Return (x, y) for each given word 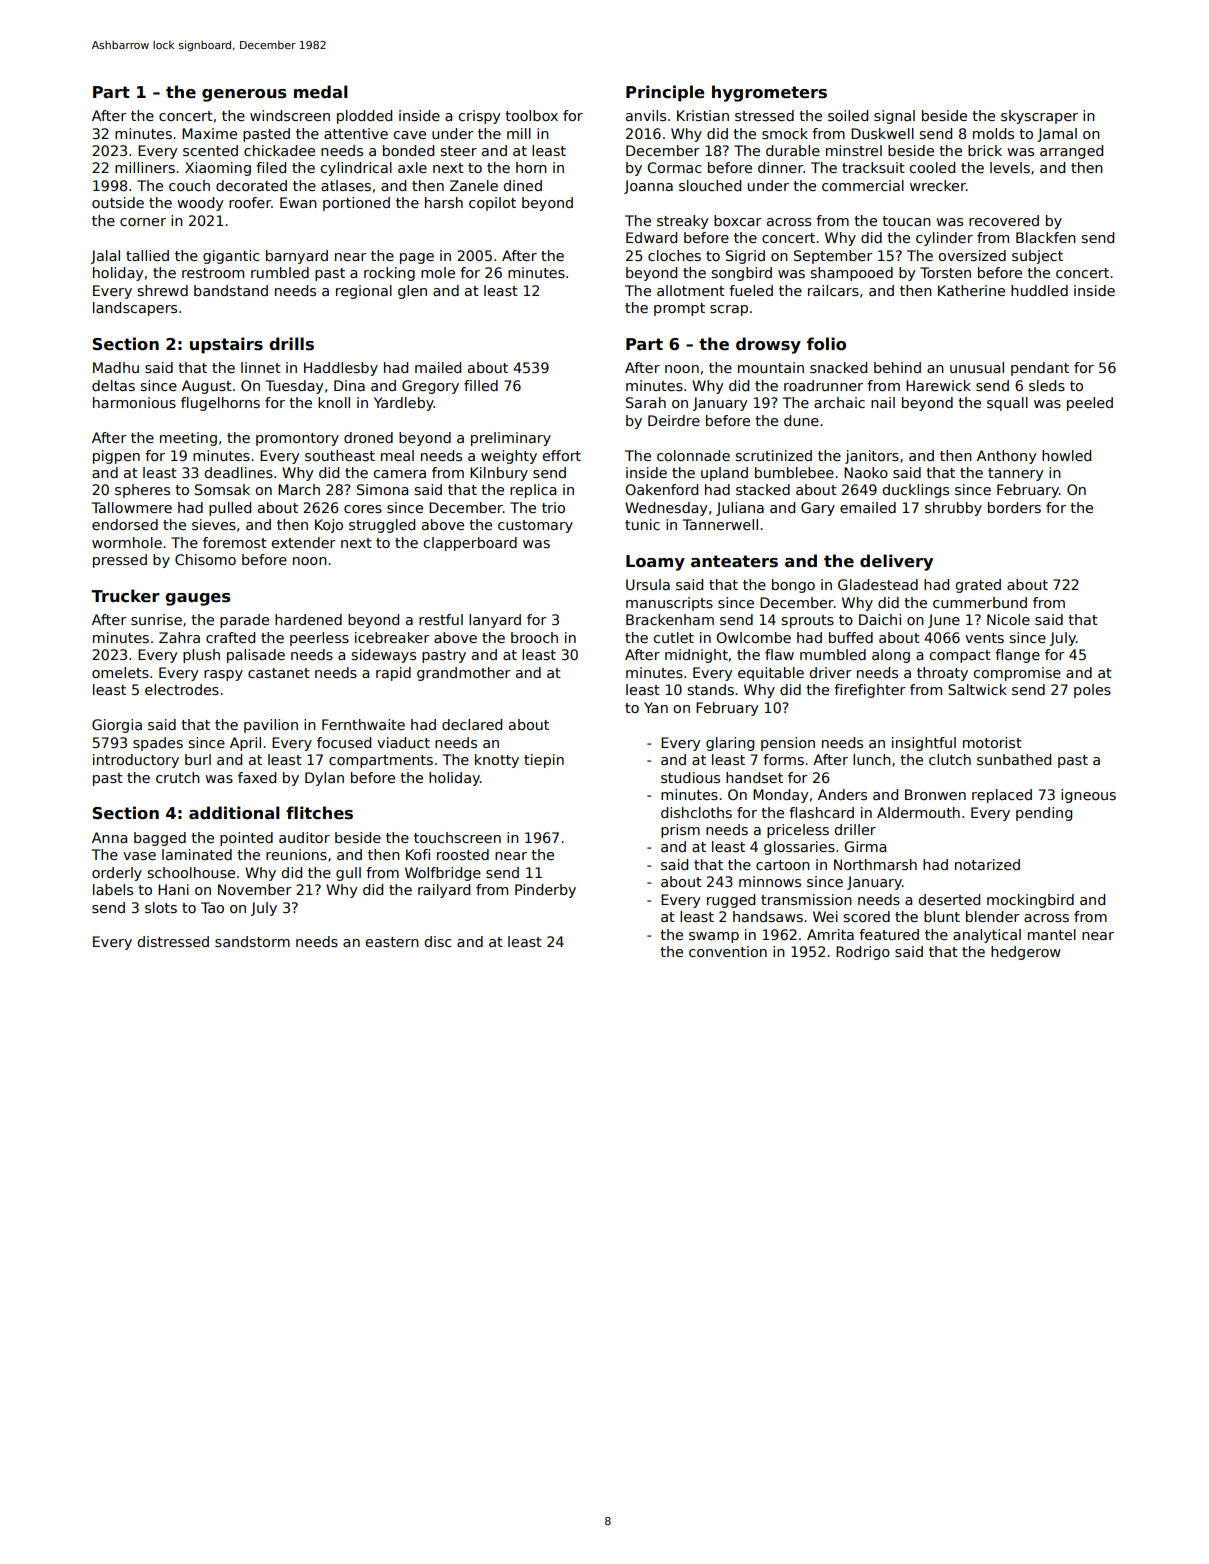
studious (690, 777)
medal (321, 92)
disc (438, 941)
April (245, 744)
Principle (665, 93)
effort (561, 455)
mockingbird (1030, 901)
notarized (987, 864)
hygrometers (769, 93)
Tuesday (294, 387)
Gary (818, 509)
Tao (212, 907)
